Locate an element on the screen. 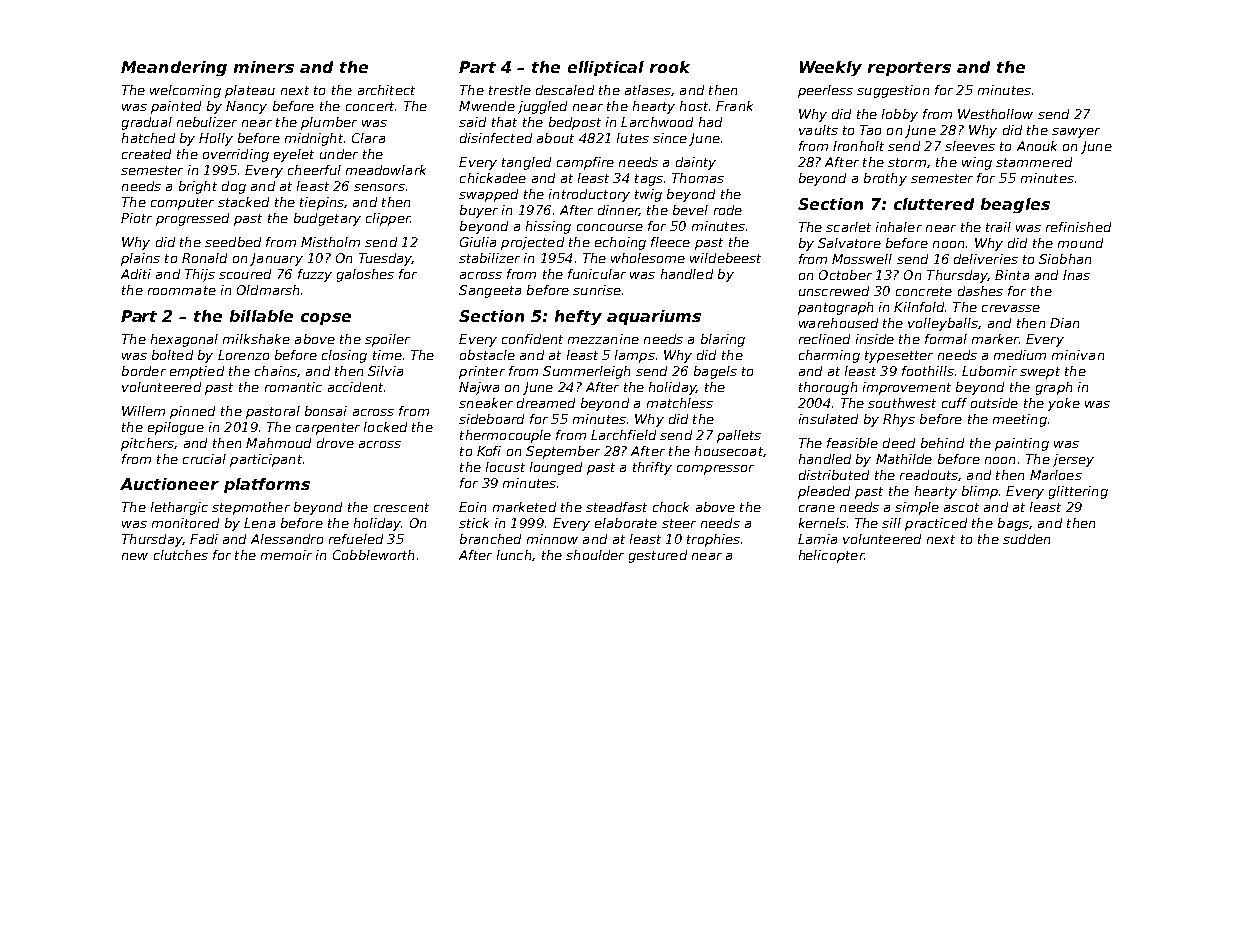 The height and width of the screenshot is (952, 1233). gestured is located at coordinates (658, 556).
